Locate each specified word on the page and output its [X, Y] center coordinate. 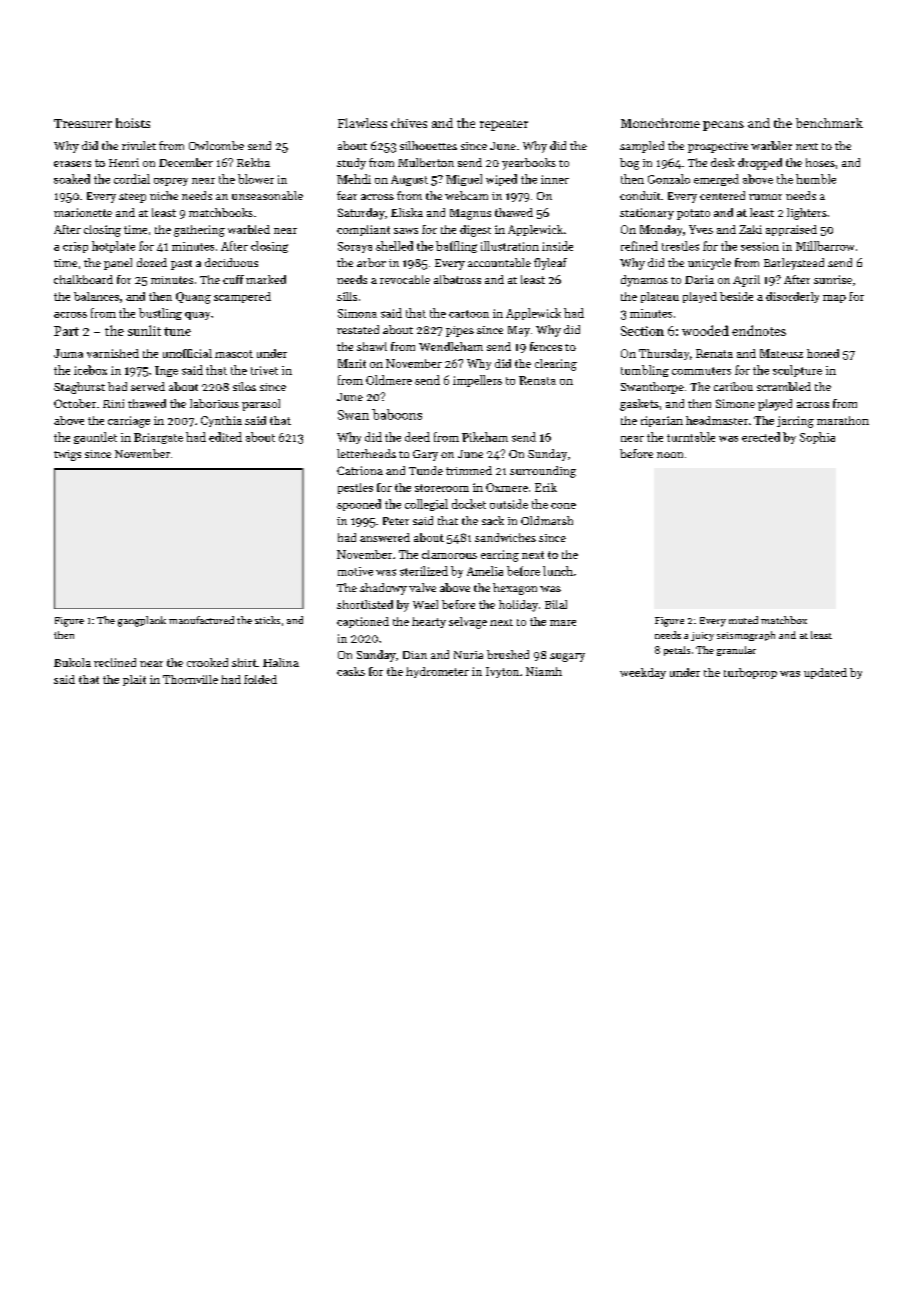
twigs [67, 455]
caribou [733, 386]
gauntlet [95, 438]
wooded [705, 330]
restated [358, 329]
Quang [193, 298]
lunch [558, 571]
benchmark [829, 123]
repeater [504, 125]
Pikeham [485, 437]
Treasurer [83, 123]
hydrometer [437, 672]
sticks [267, 620]
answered [385, 537]
